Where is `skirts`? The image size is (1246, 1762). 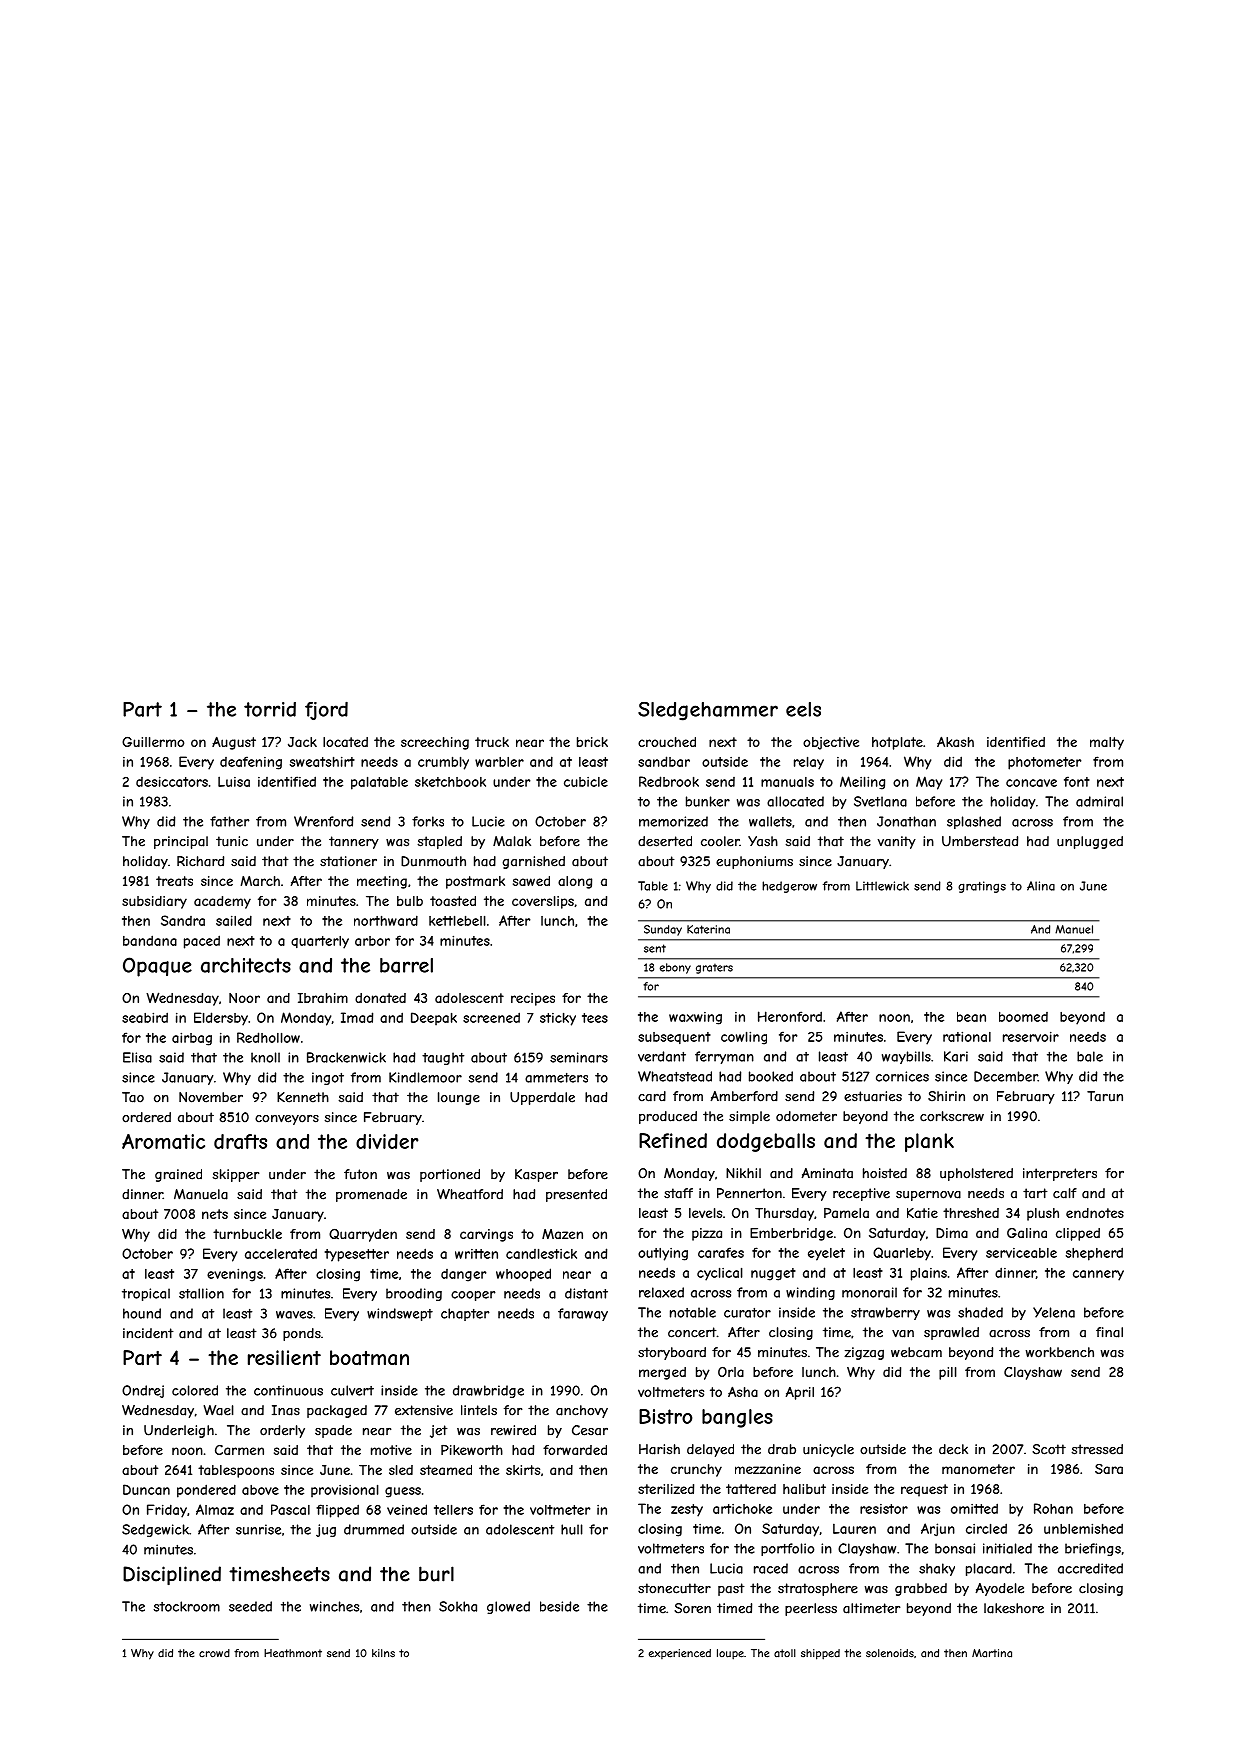 skirts is located at coordinates (523, 1470).
